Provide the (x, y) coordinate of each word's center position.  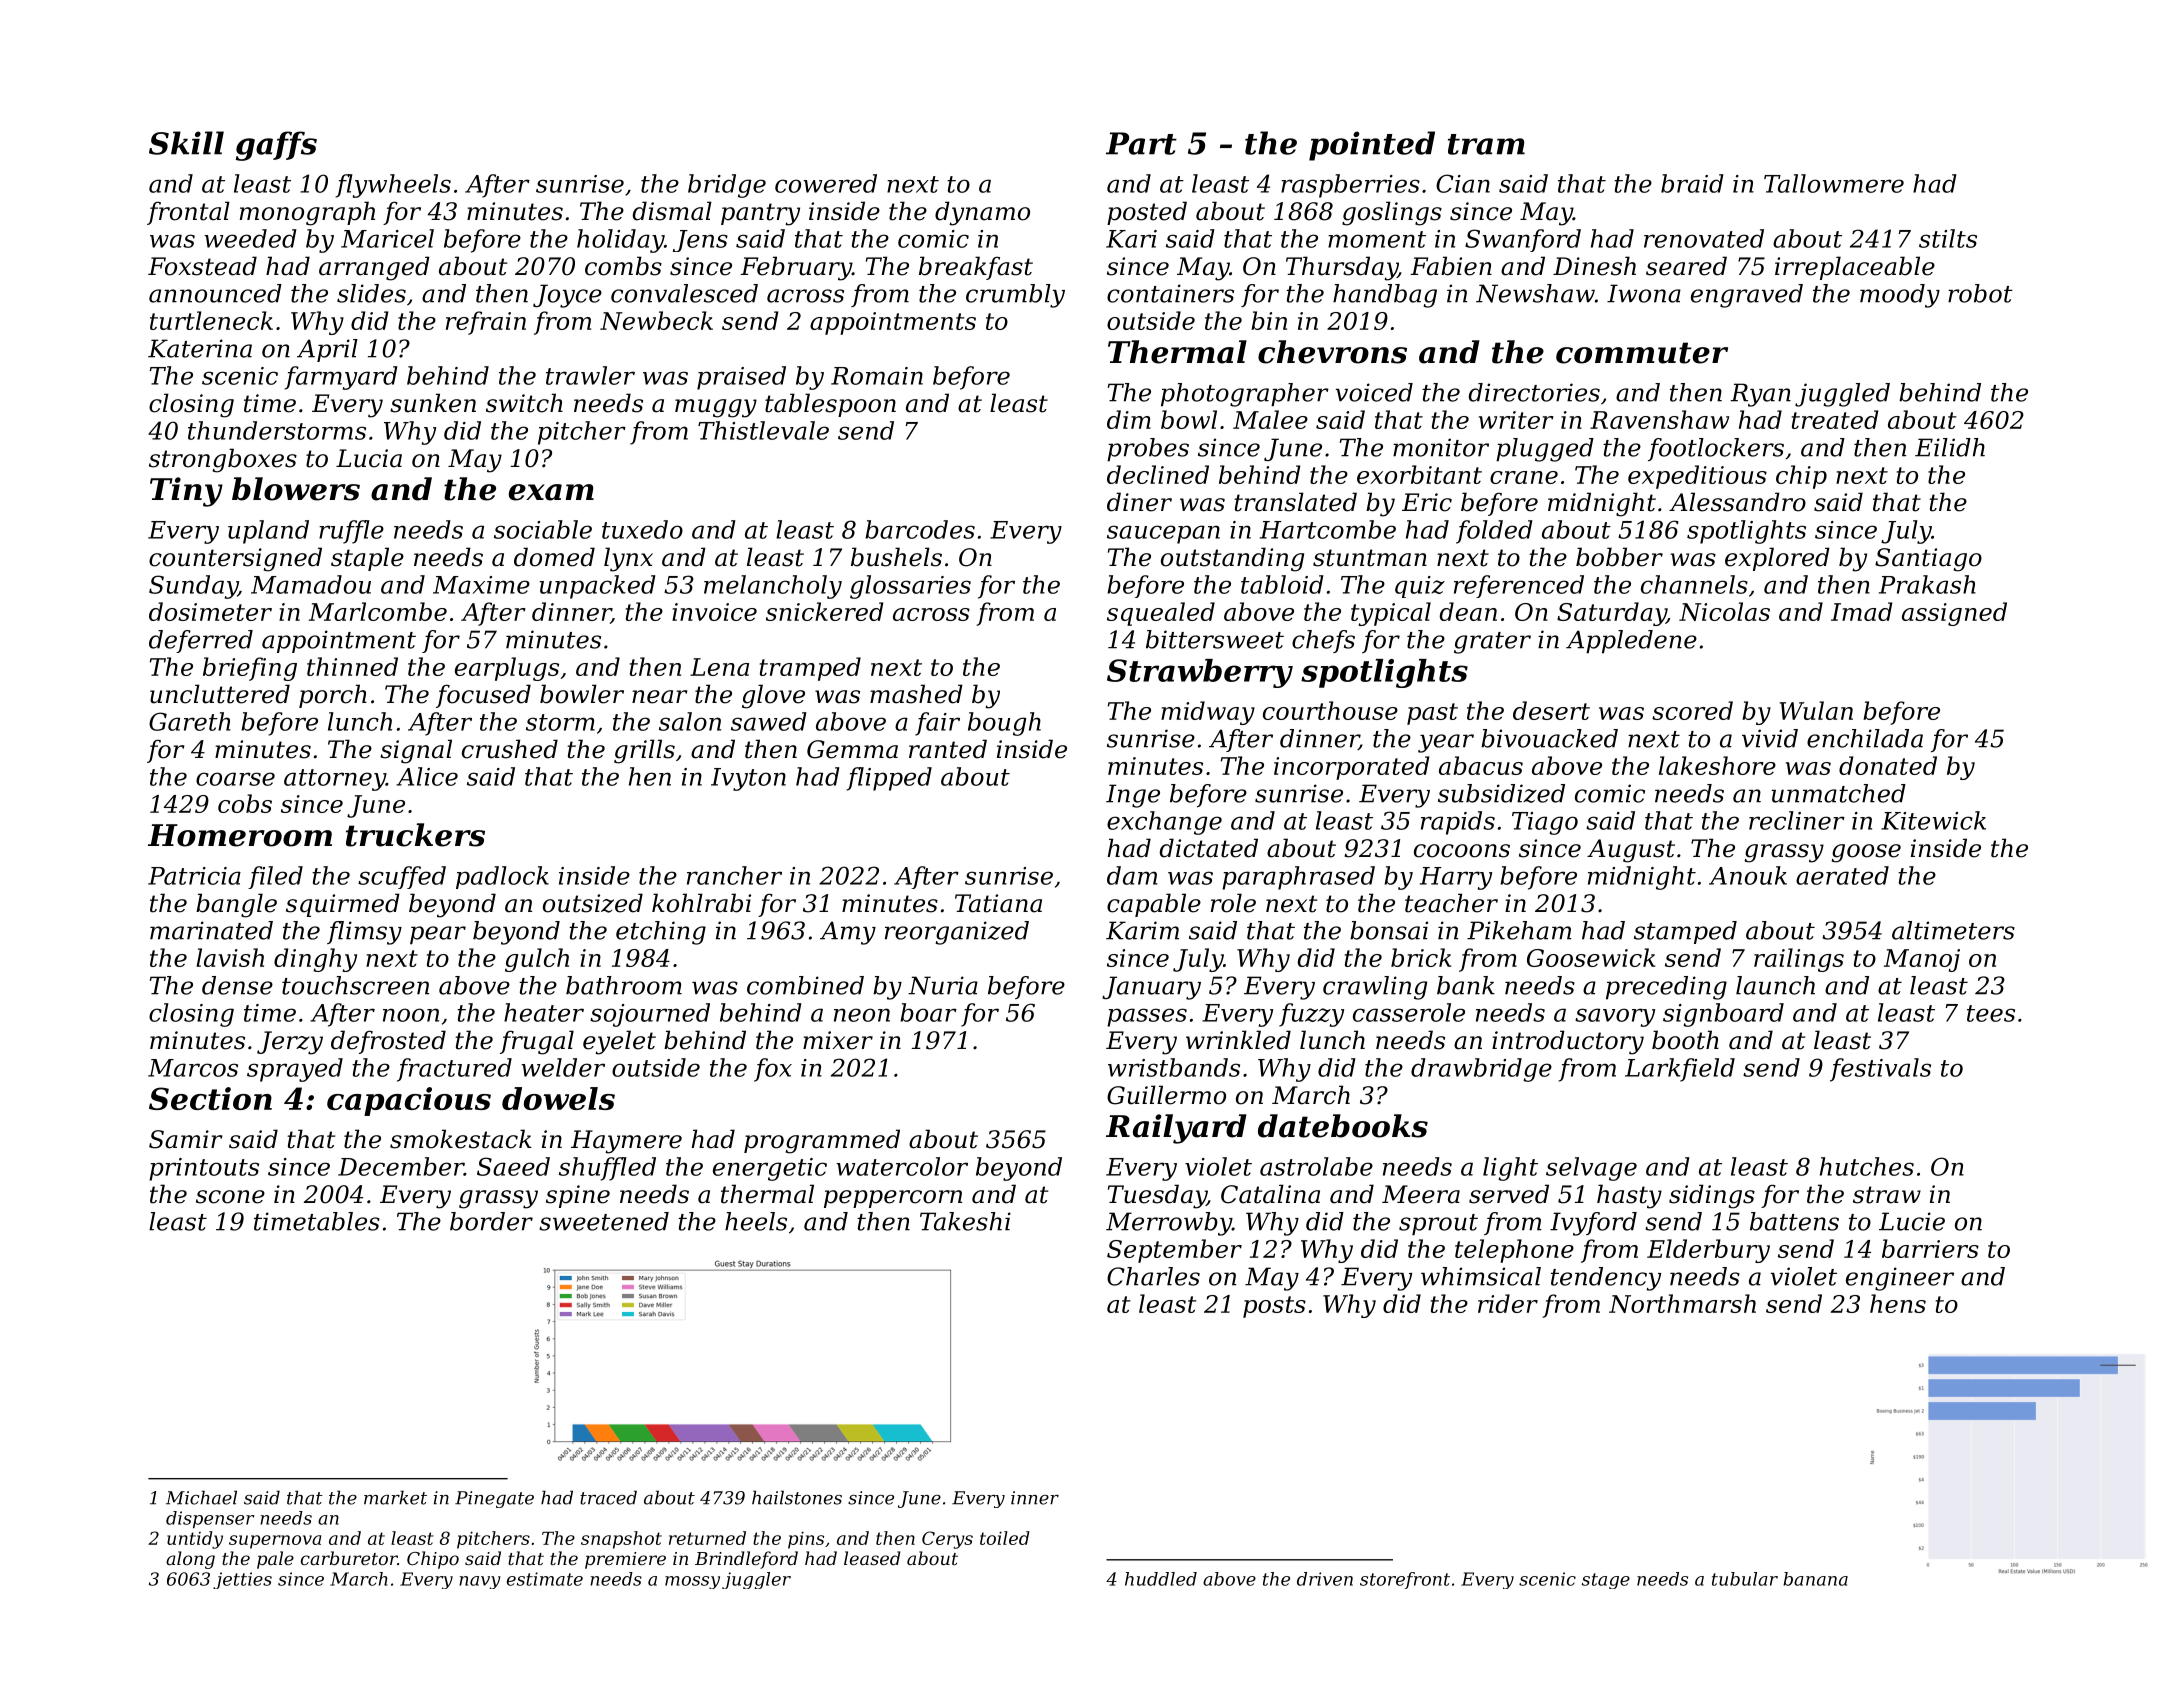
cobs (245, 803)
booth (1685, 1040)
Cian (1463, 183)
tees (1991, 1013)
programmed (822, 1141)
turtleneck (211, 320)
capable (1154, 905)
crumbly (1015, 296)
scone (230, 1197)
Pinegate (494, 1499)
